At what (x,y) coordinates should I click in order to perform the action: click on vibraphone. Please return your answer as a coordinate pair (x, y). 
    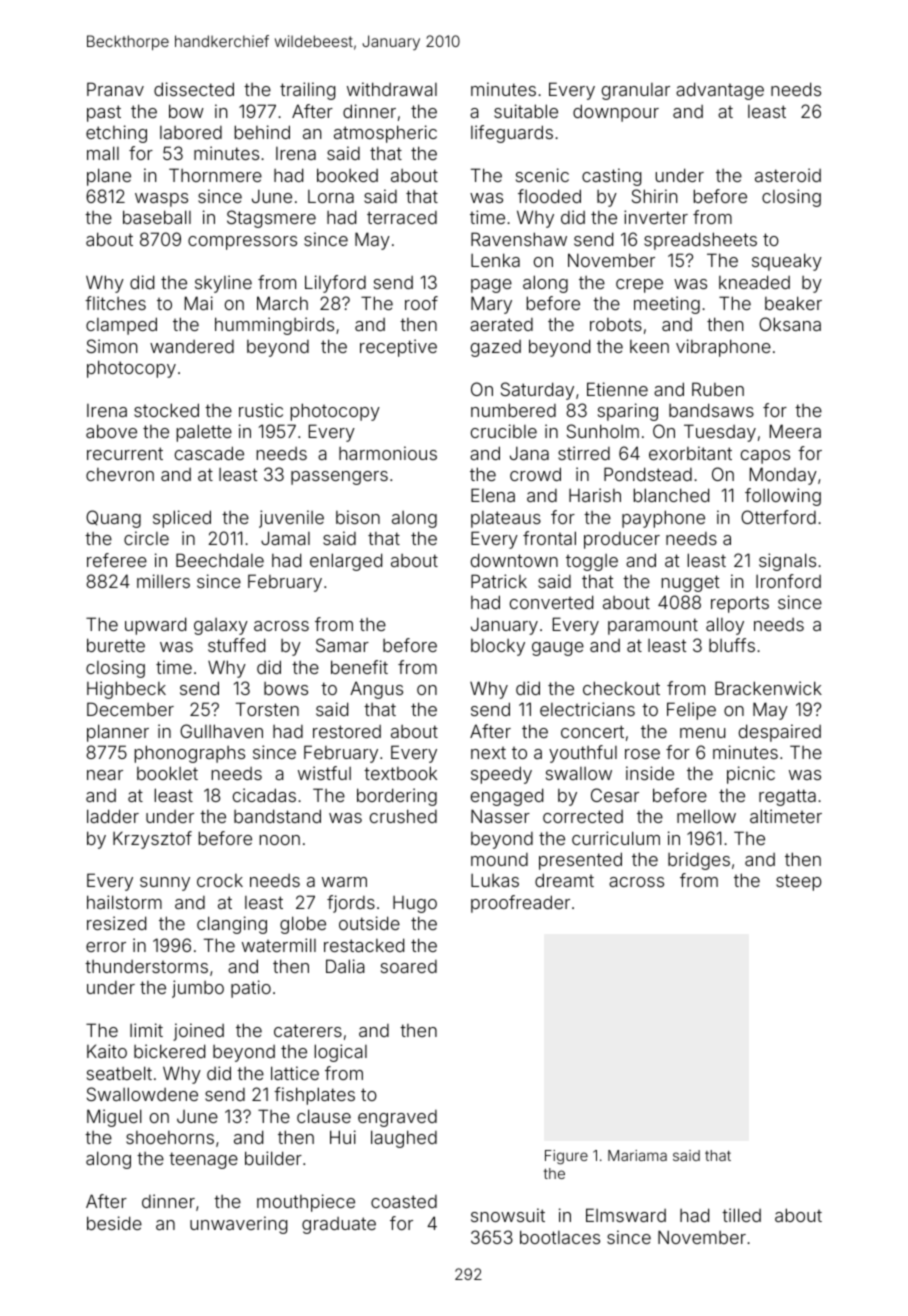
    Looking at the image, I should click on (723, 348).
